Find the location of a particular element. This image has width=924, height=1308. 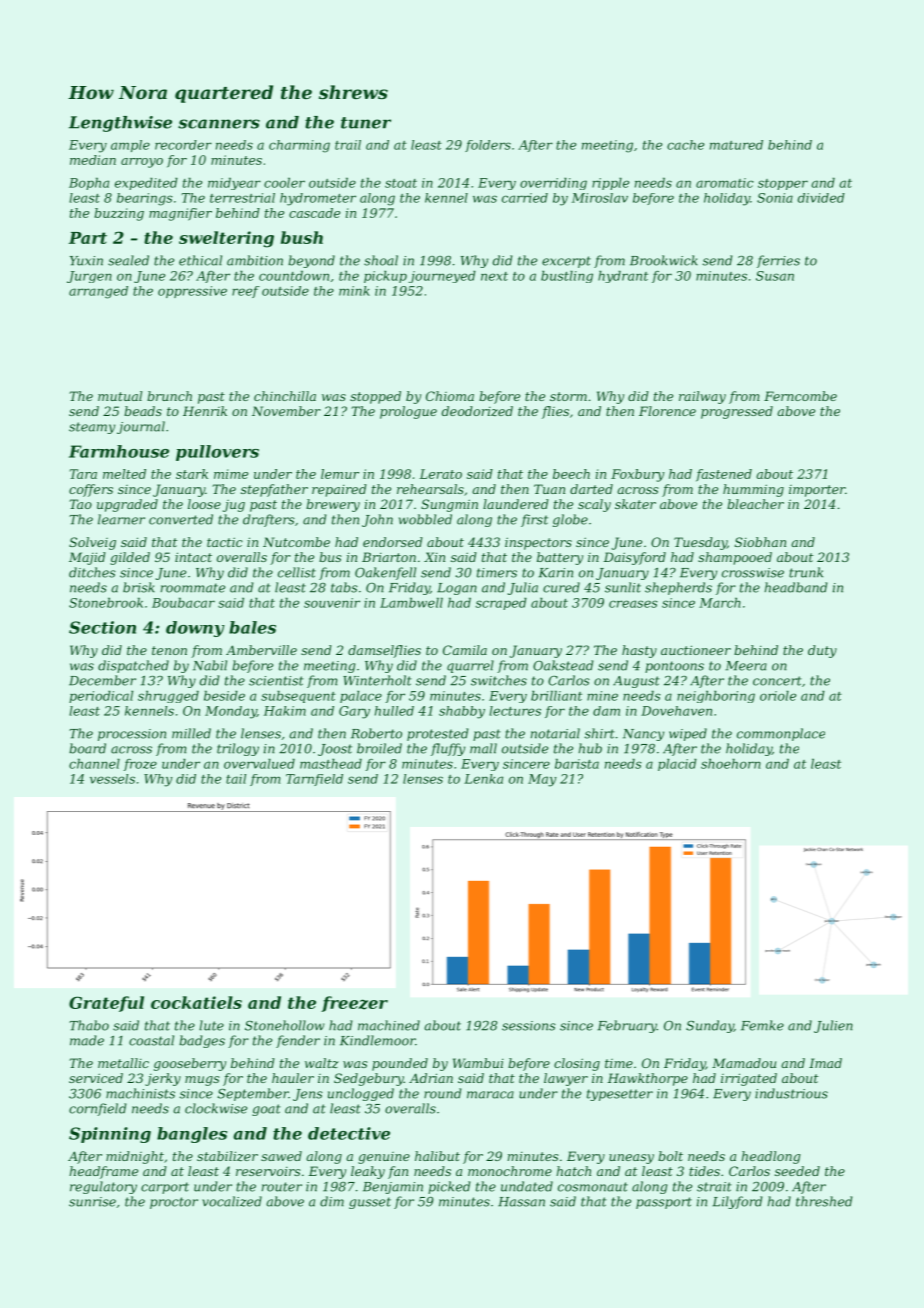

clockwise is located at coordinates (216, 1108).
